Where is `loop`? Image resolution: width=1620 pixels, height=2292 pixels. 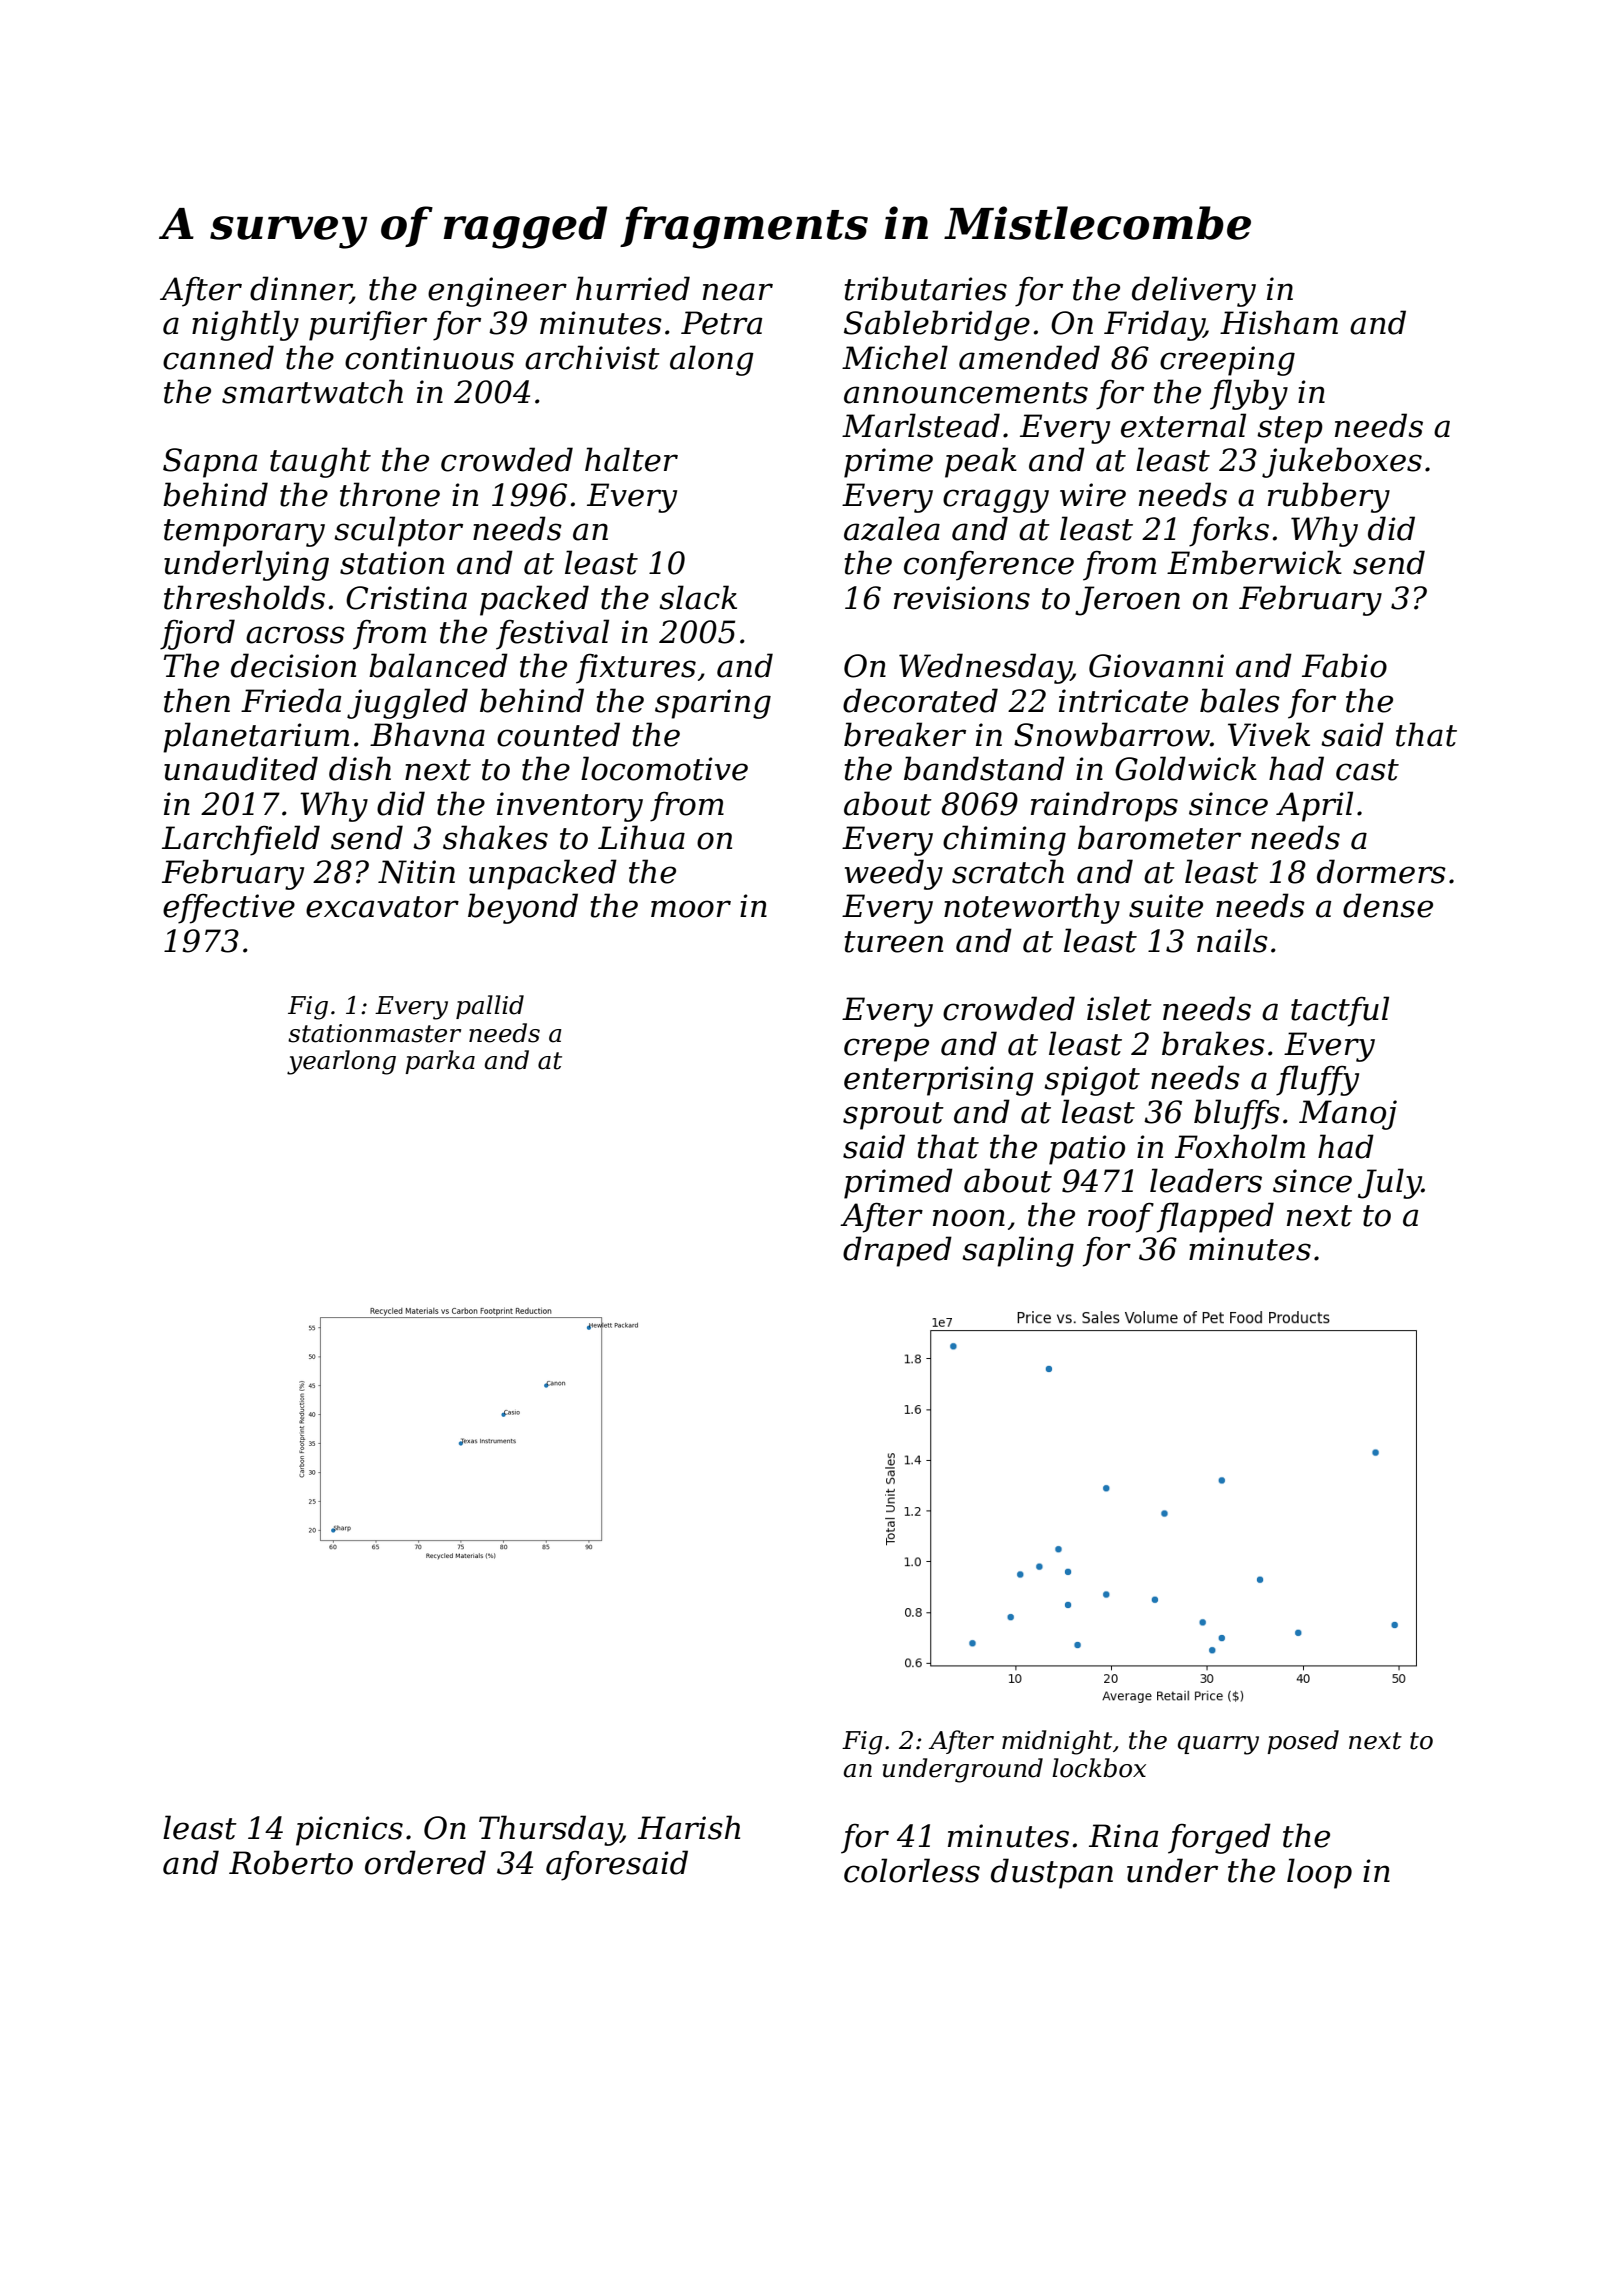 loop is located at coordinates (1319, 1873).
